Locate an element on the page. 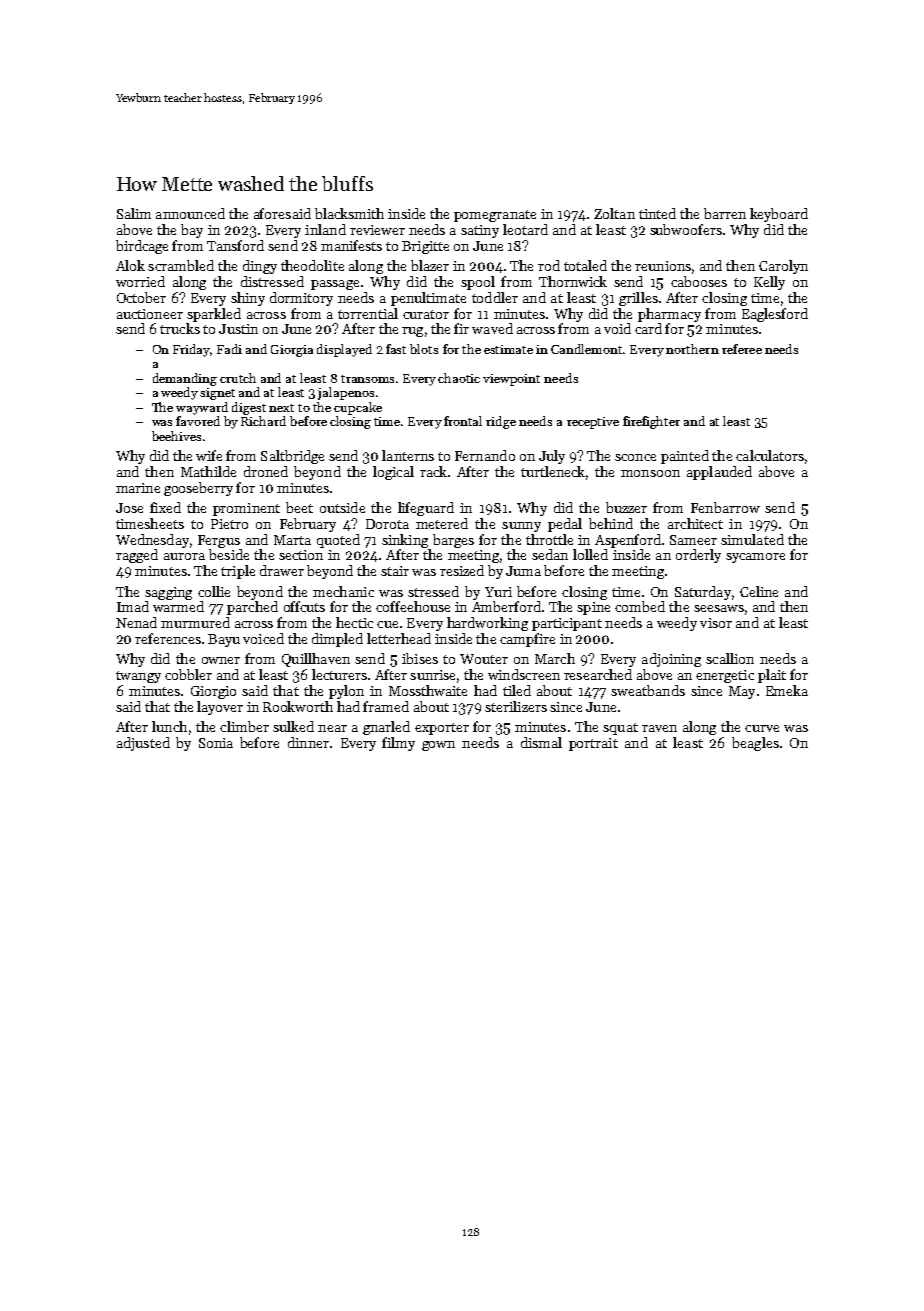 This document has width=924, height=1311. pomegranate is located at coordinates (495, 216).
